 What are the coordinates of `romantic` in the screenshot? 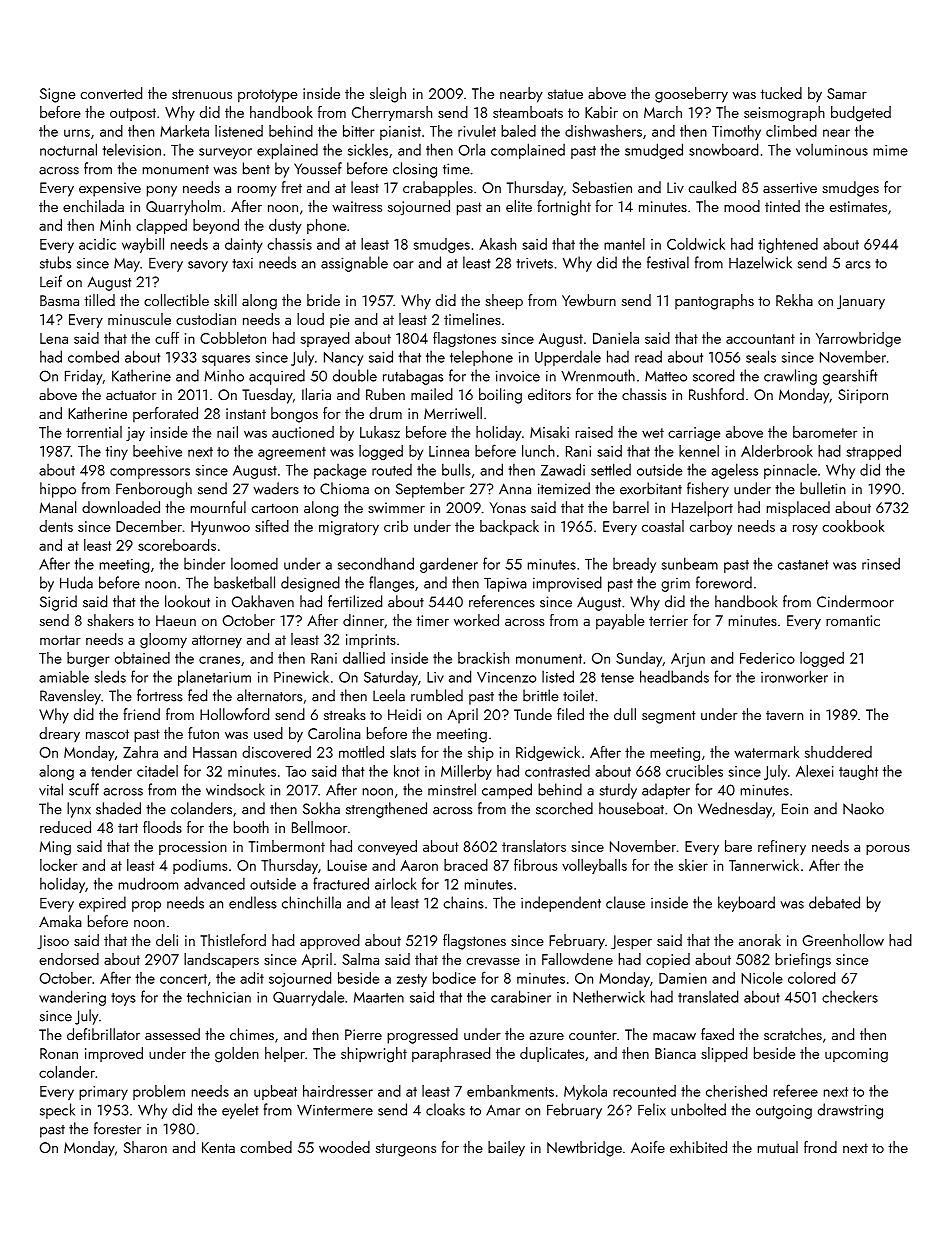 It's located at (853, 620).
